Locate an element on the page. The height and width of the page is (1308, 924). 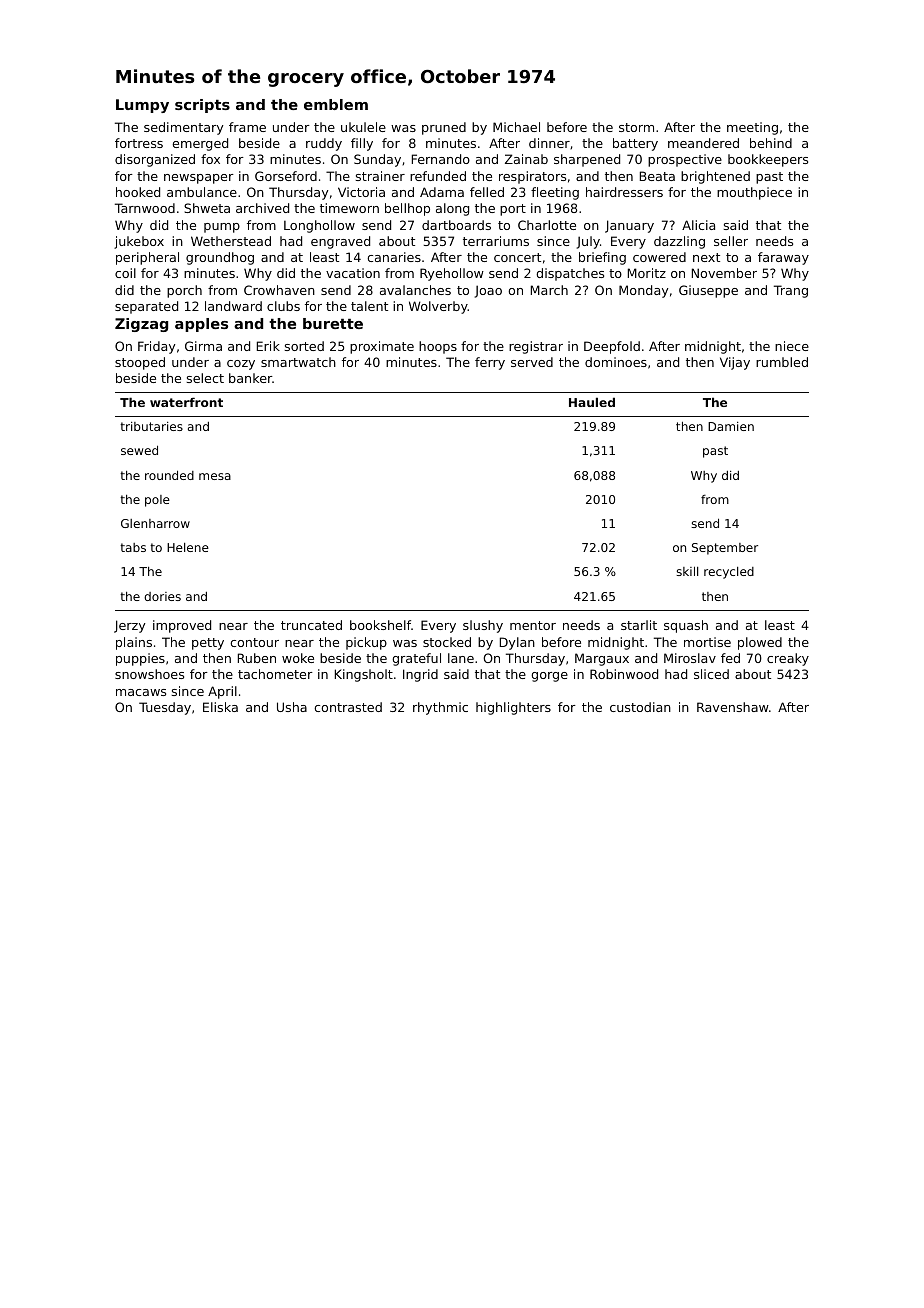
dinner is located at coordinates (549, 143).
